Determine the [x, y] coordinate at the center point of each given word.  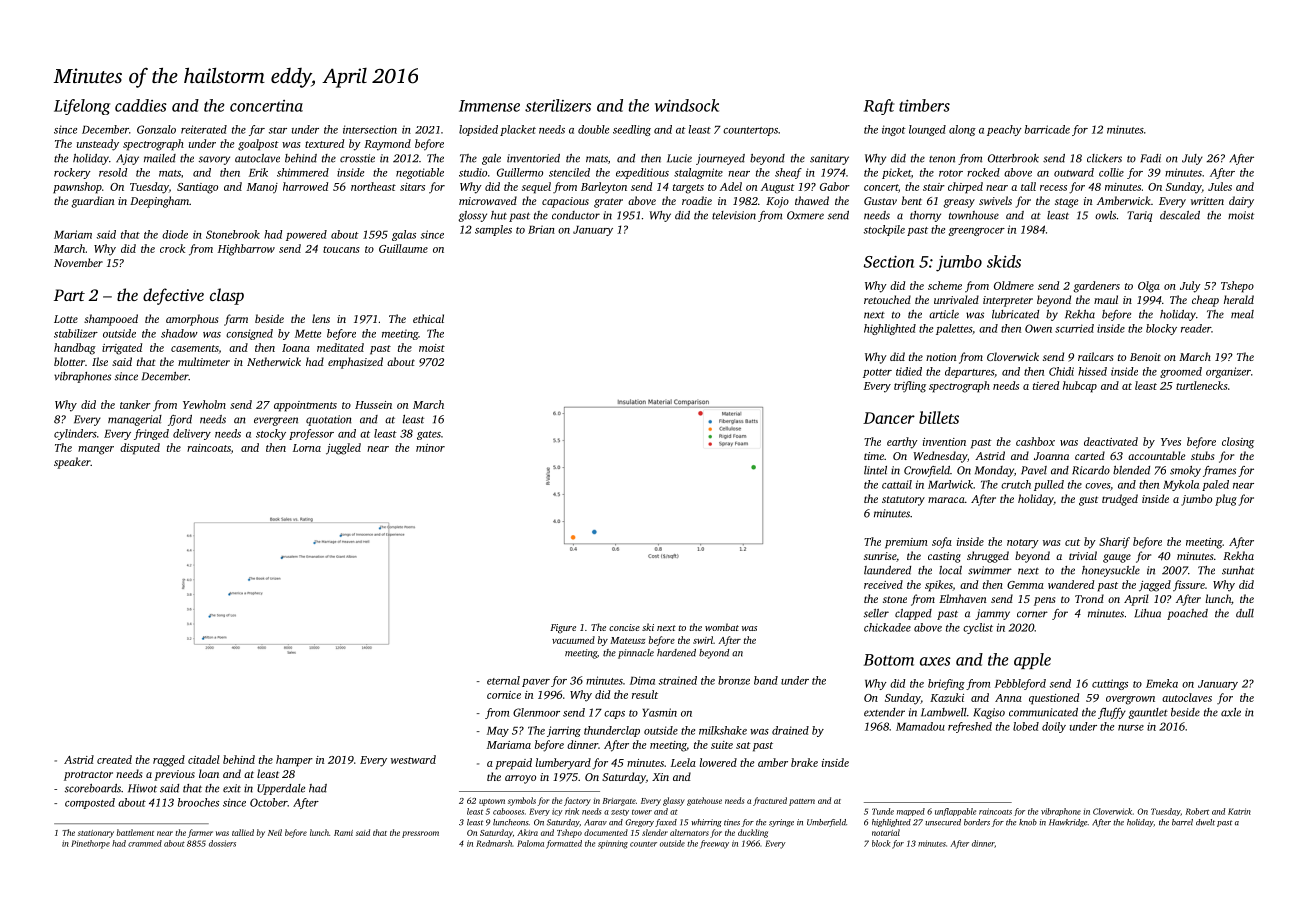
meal [1242, 314]
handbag [75, 349]
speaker [72, 463]
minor [430, 448]
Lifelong [82, 107]
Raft [879, 107]
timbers [924, 105]
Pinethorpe [90, 844]
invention [944, 442]
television [734, 215]
